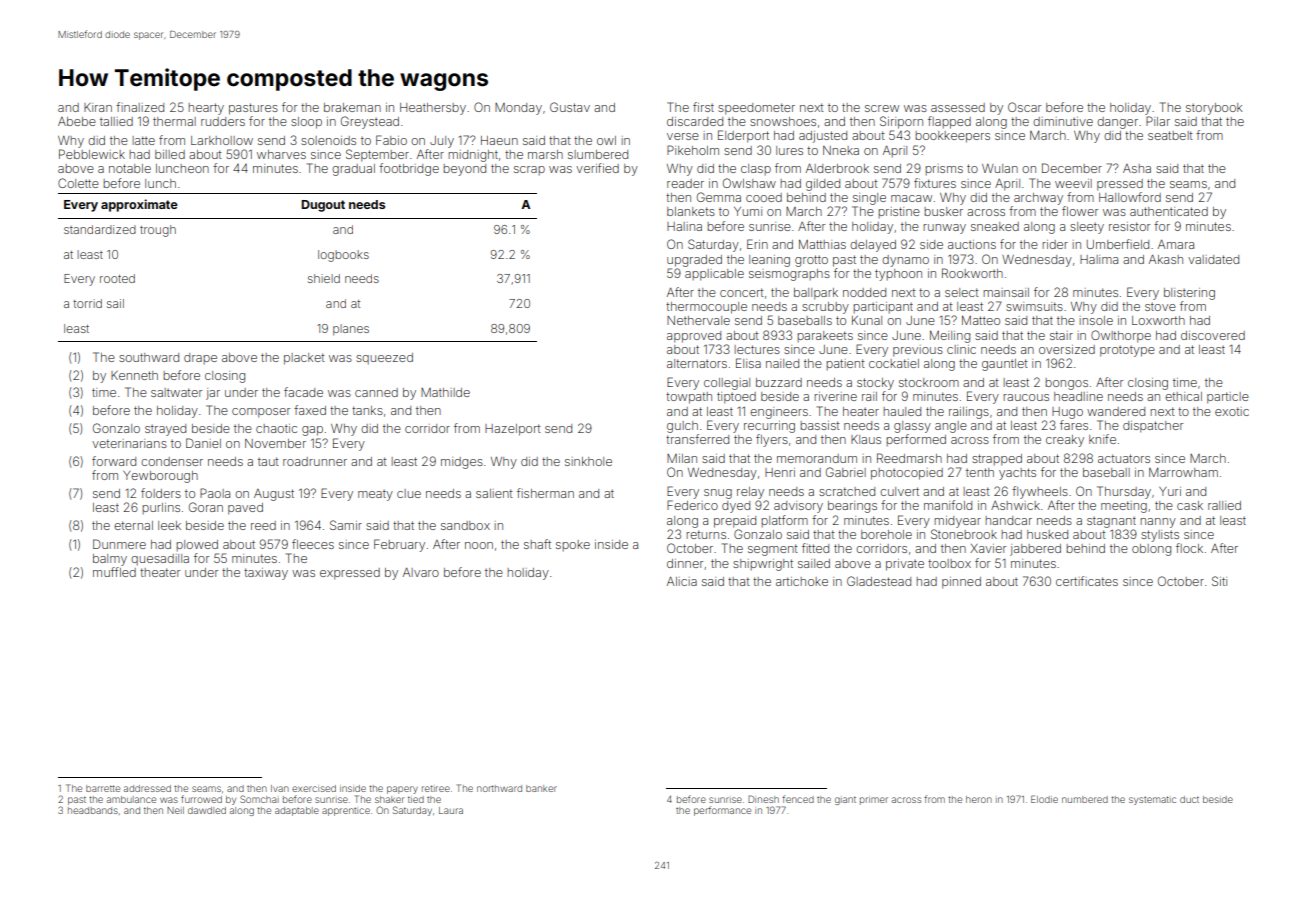 This screenshot has height=924, width=1308. What do you see at coordinates (822, 244) in the screenshot?
I see `Matthias` at bounding box center [822, 244].
